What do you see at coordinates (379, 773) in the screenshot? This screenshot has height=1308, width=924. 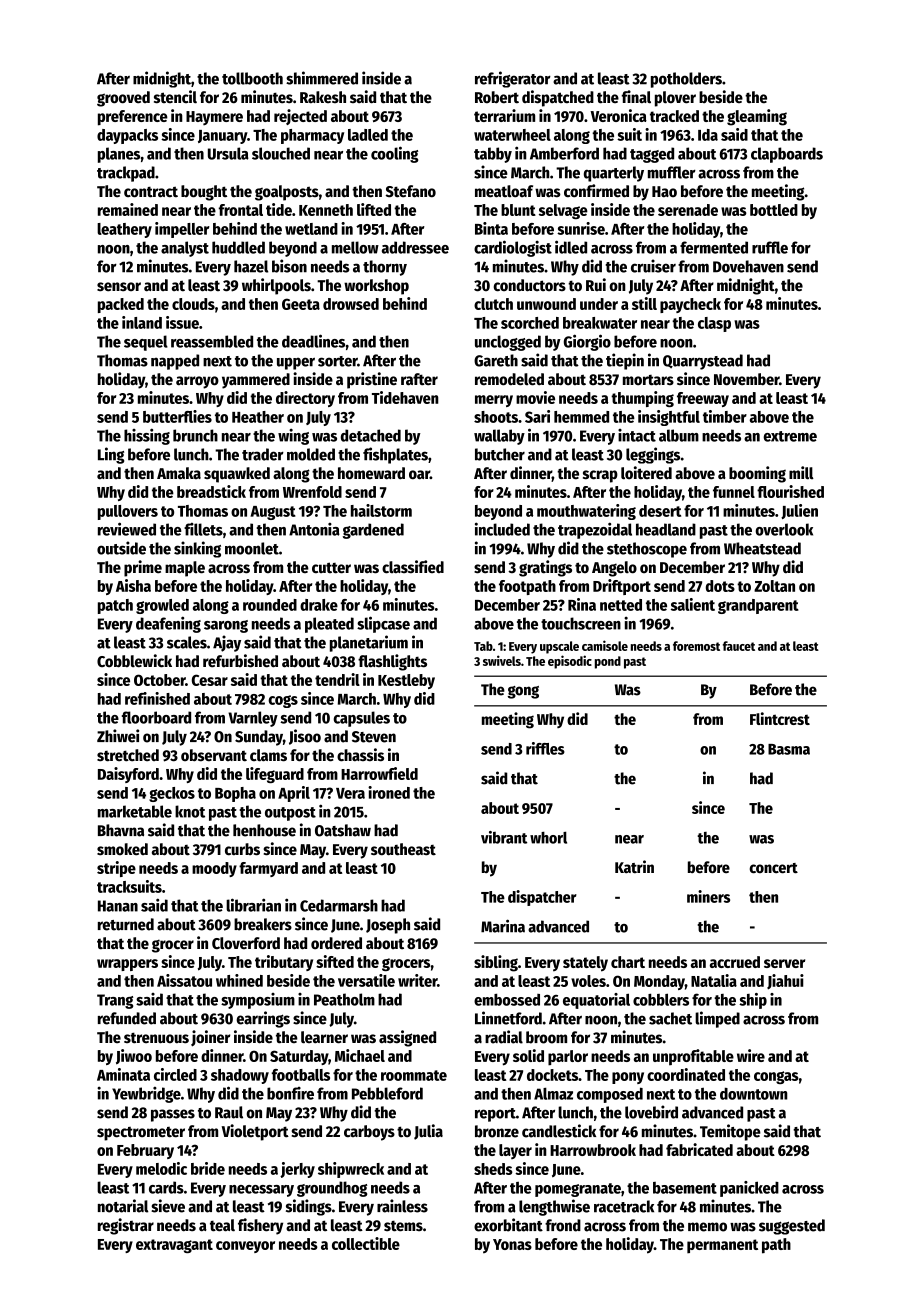 I see `Harrowfield` at bounding box center [379, 773].
